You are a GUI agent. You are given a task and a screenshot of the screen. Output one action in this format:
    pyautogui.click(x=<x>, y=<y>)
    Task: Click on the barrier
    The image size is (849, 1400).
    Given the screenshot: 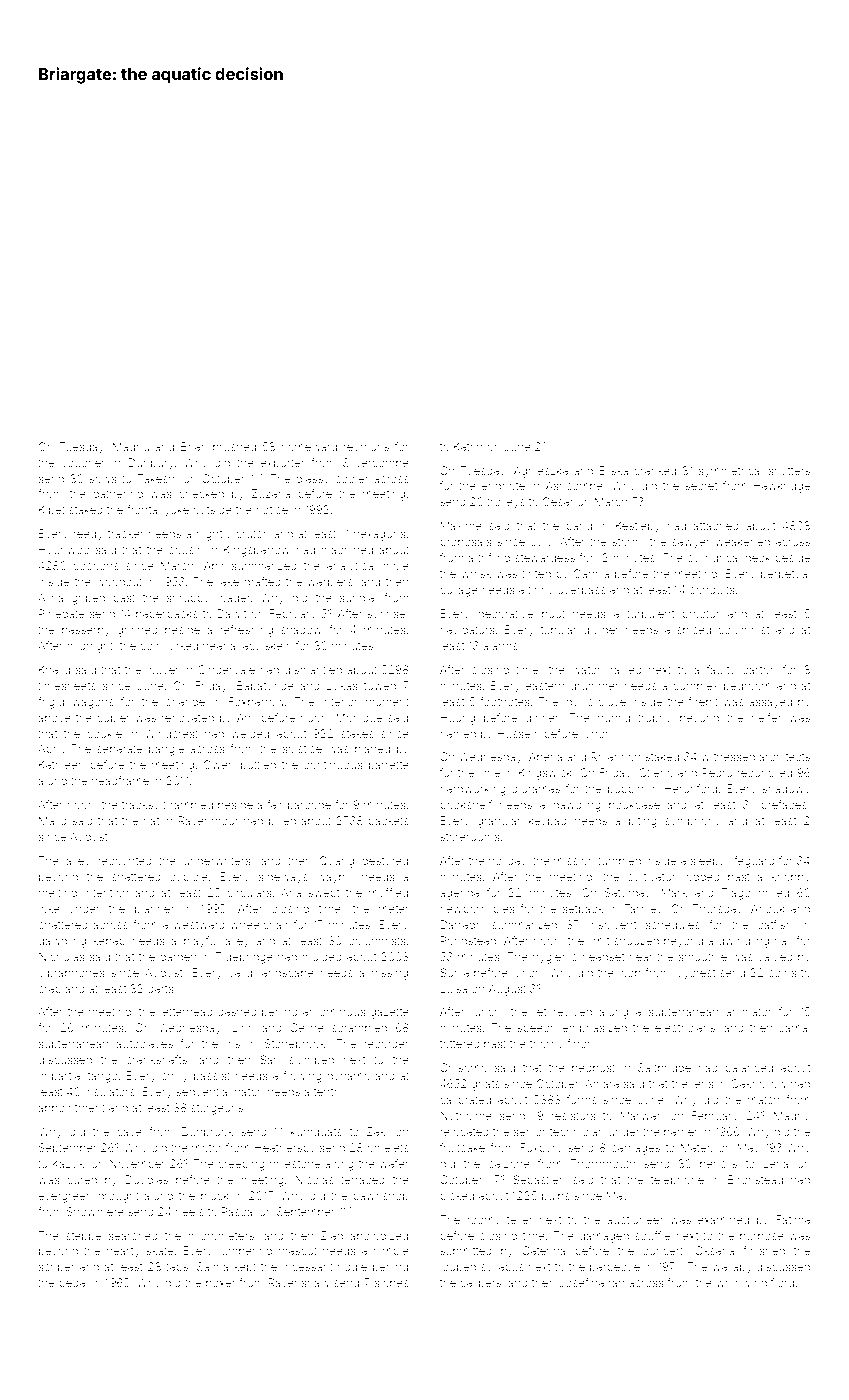 What is the action you would take?
    pyautogui.click(x=681, y=1131)
